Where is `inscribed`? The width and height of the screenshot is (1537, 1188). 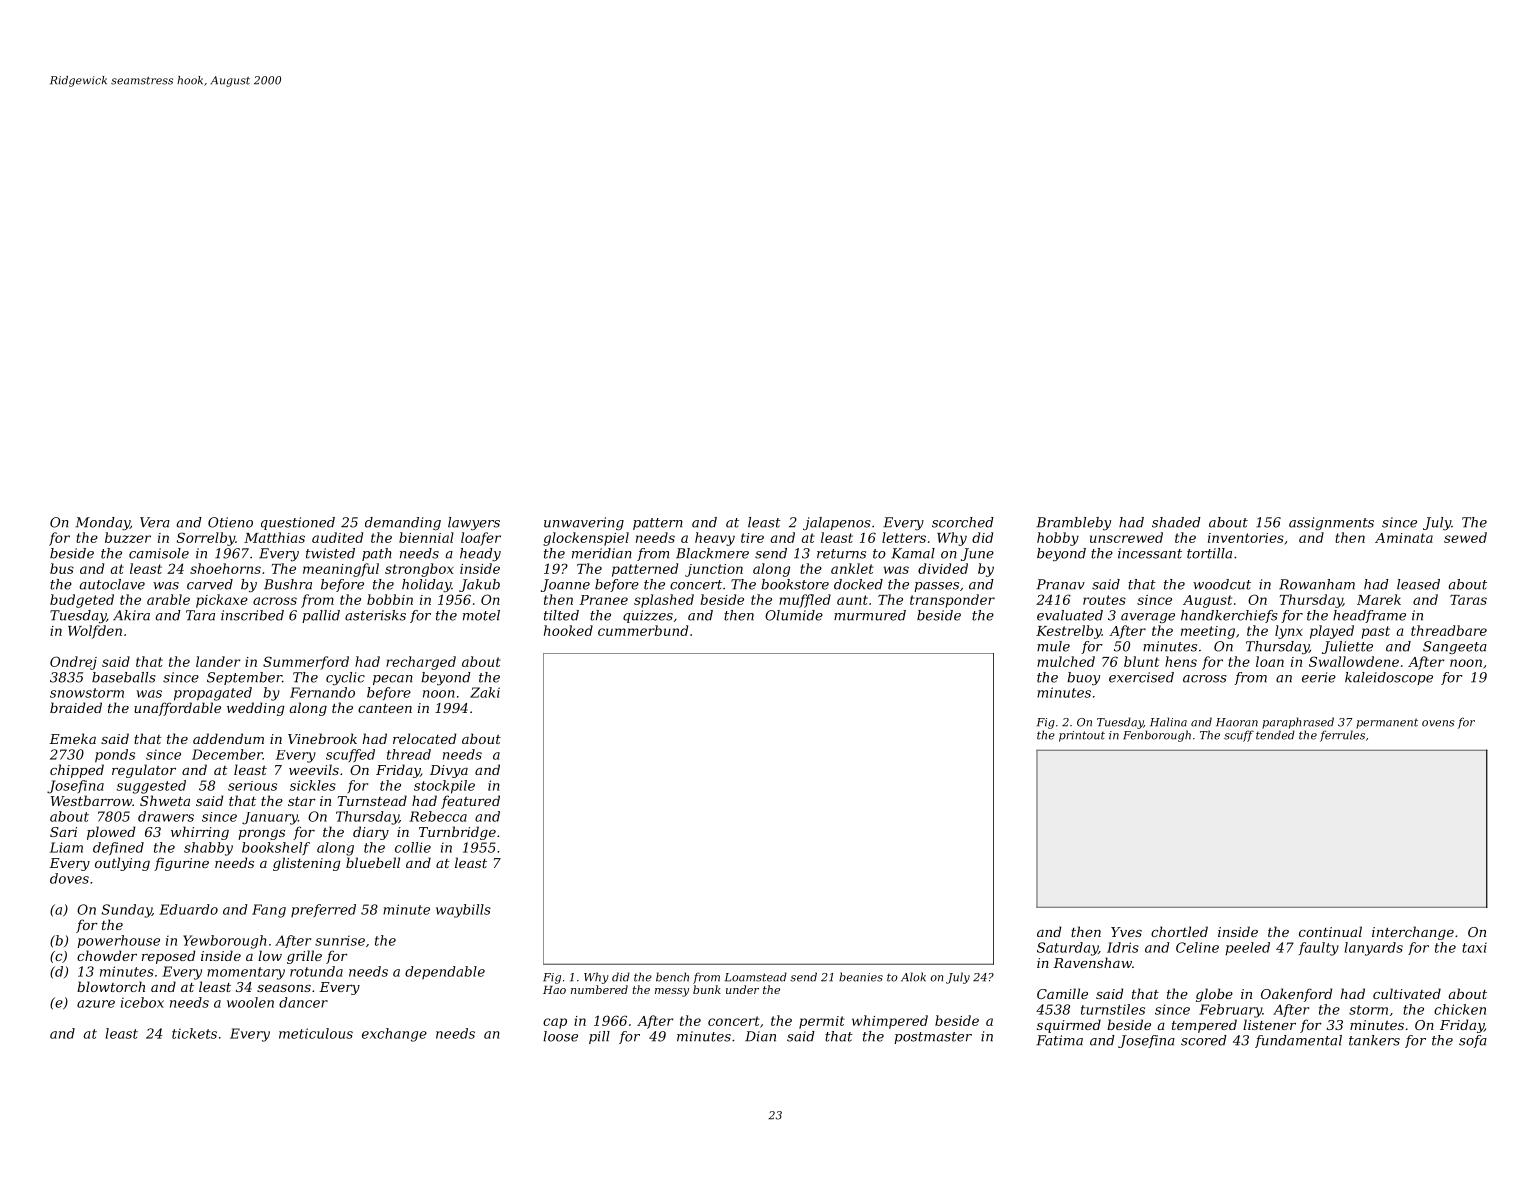
inscribed is located at coordinates (252, 615).
